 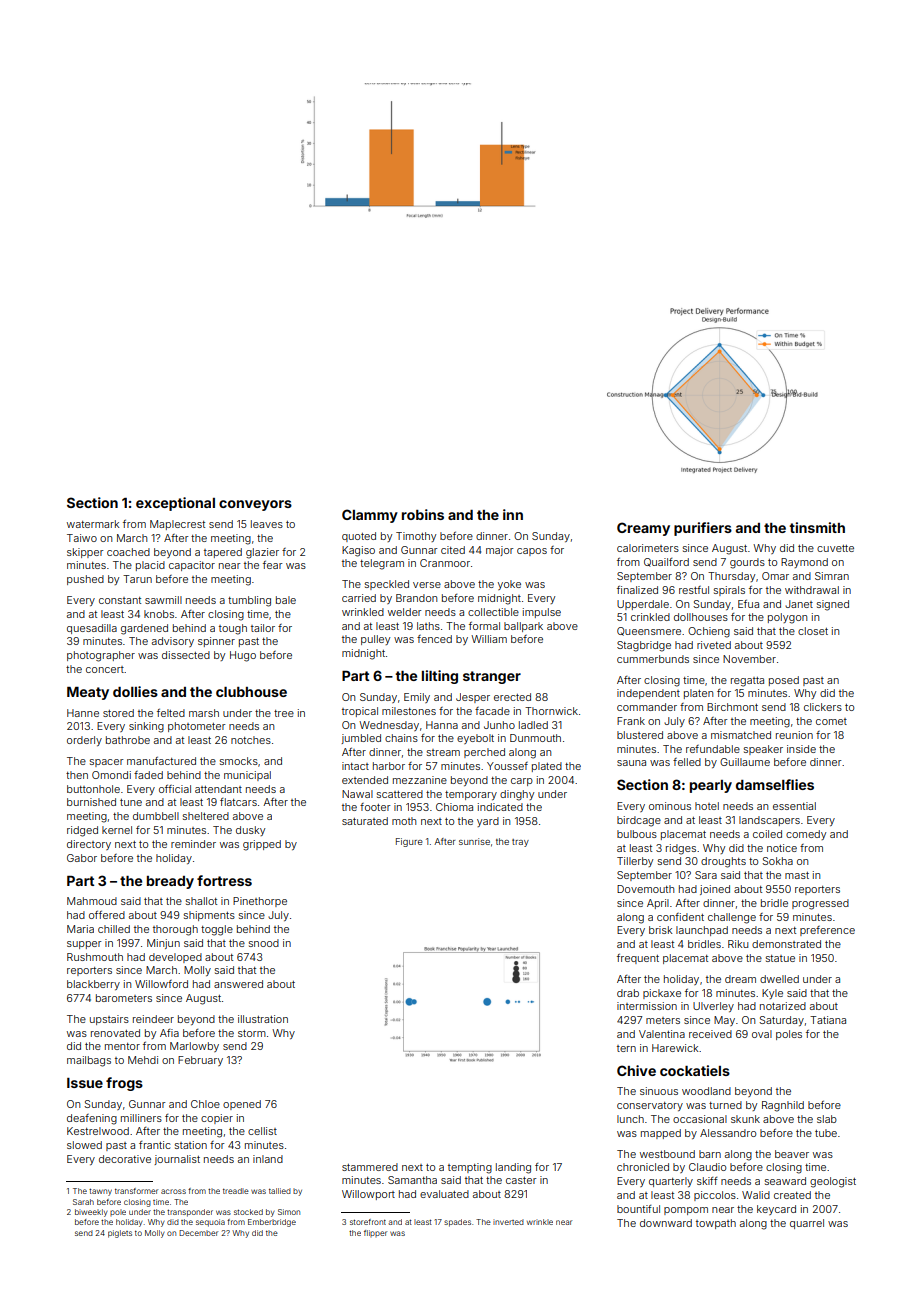 I want to click on riveted, so click(x=714, y=645).
